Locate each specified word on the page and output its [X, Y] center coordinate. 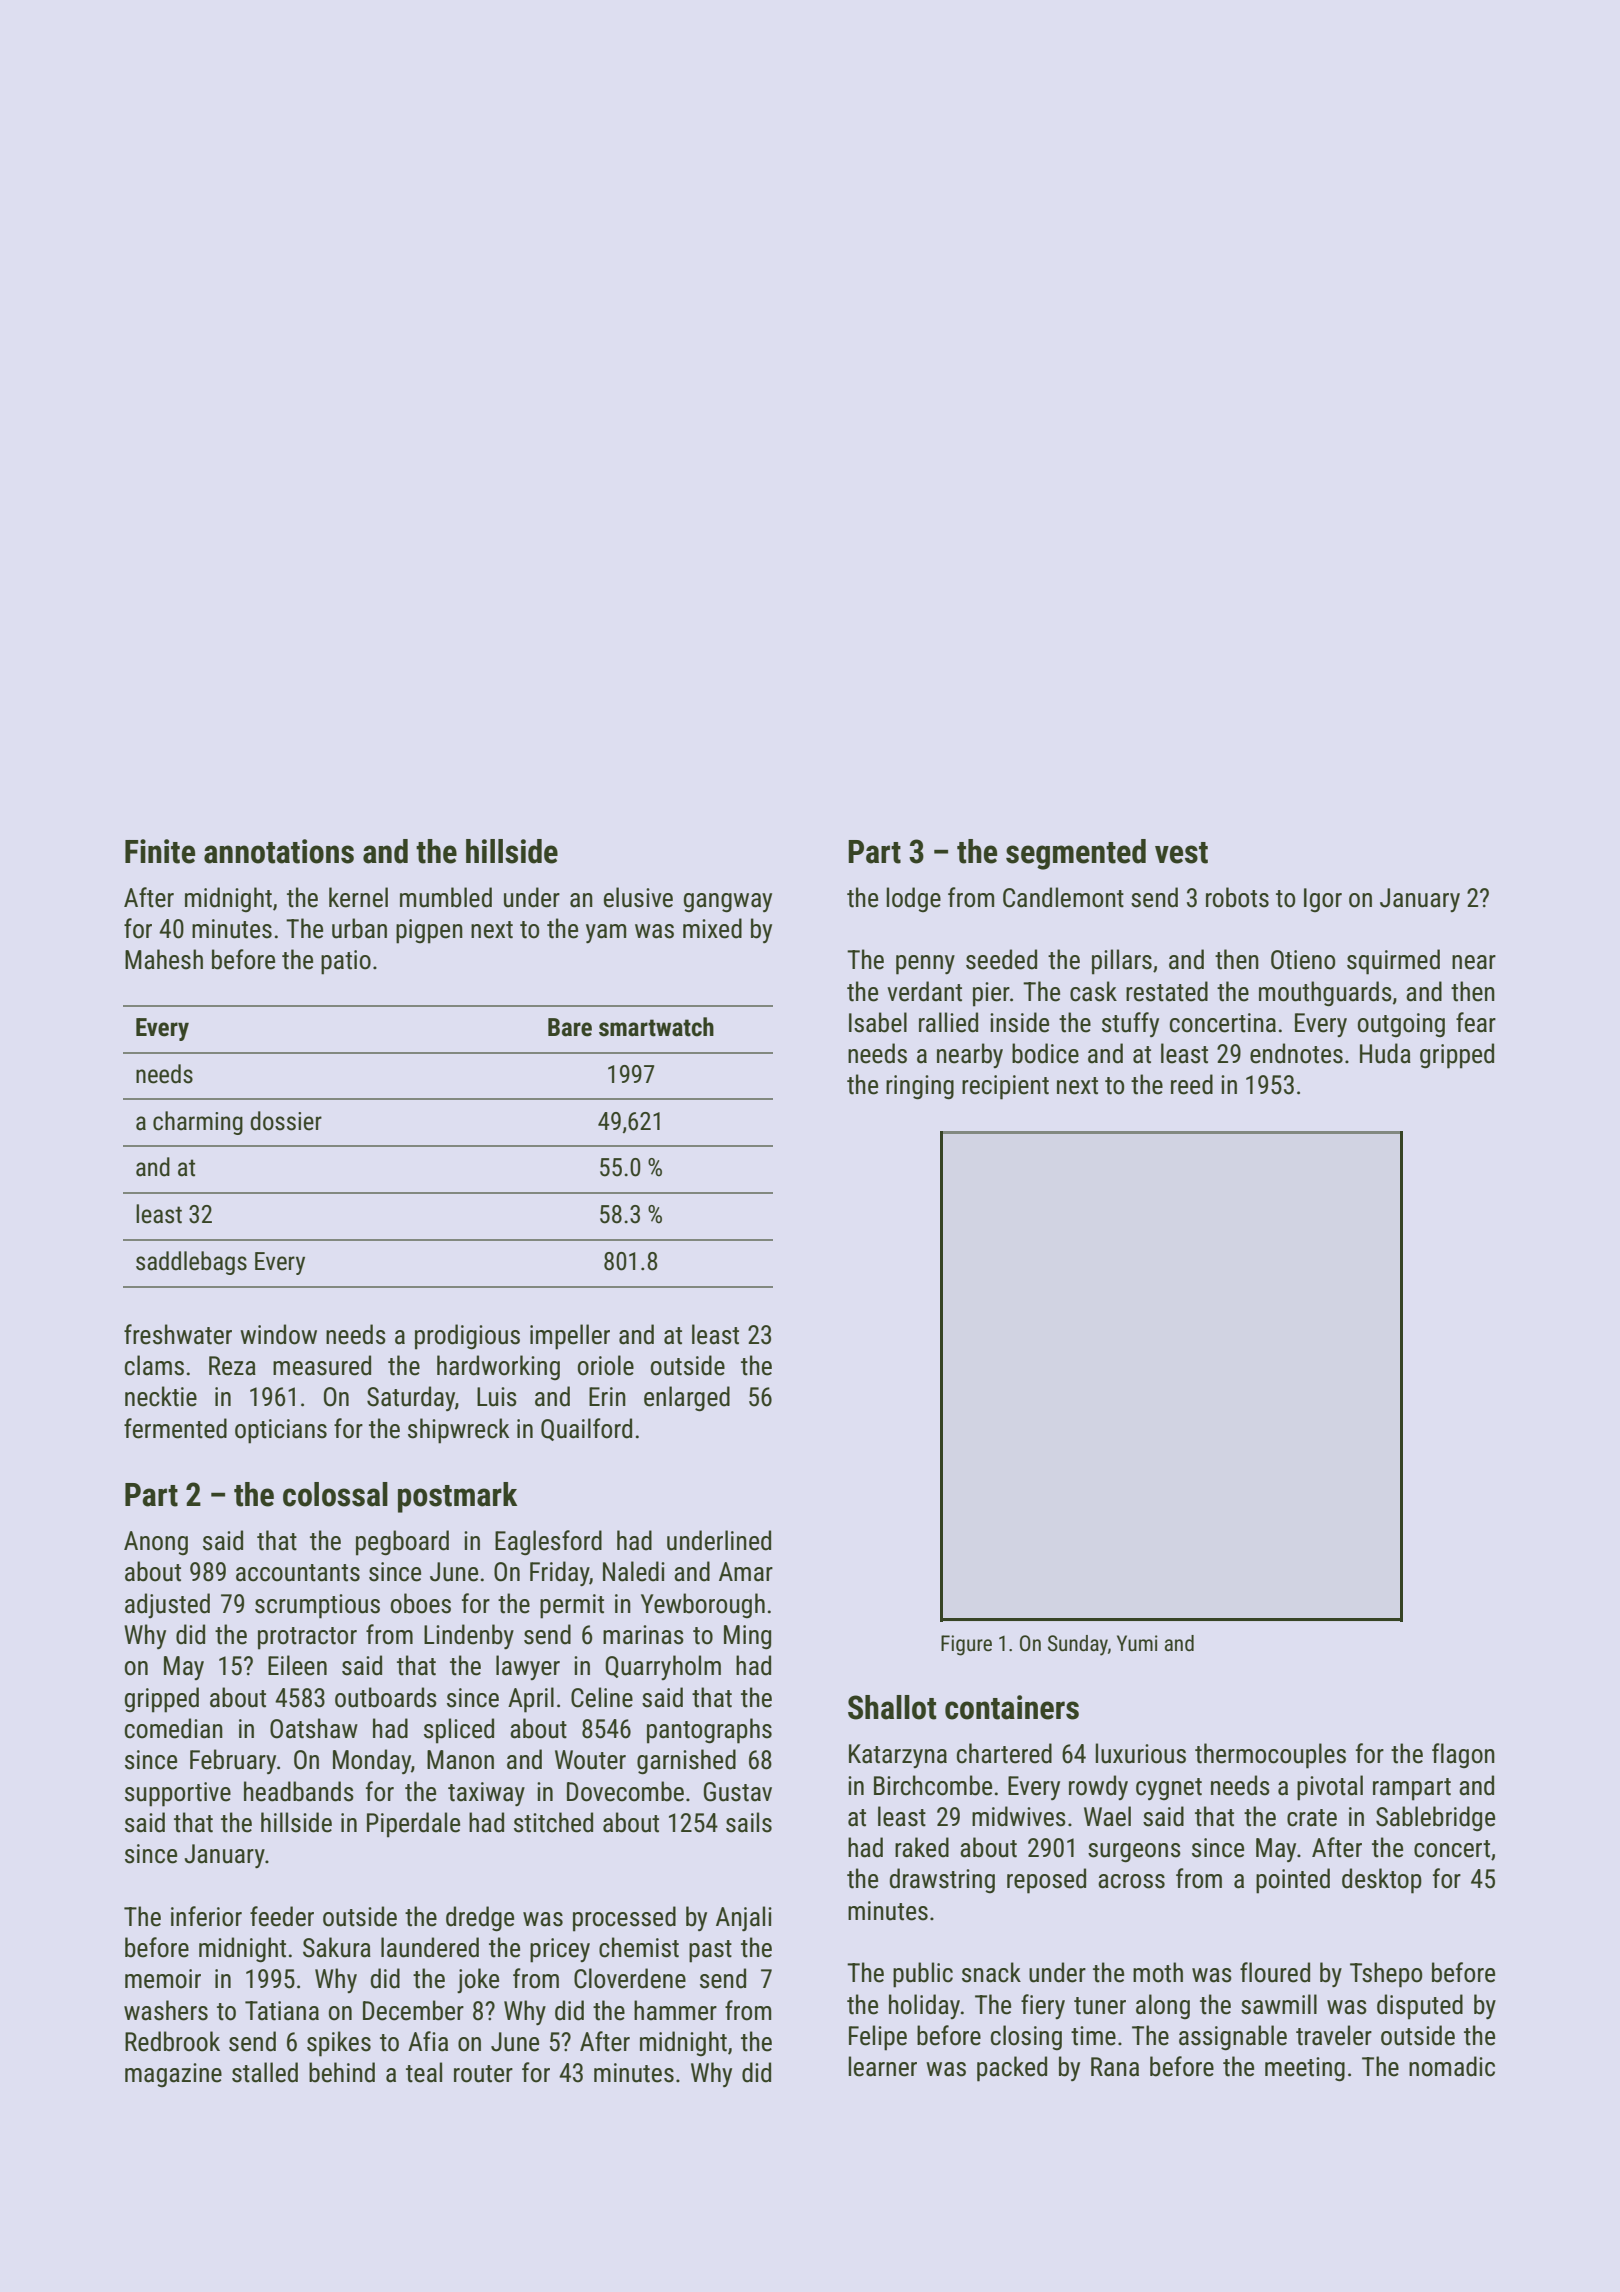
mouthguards [1325, 994]
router [483, 2074]
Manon [460, 1760]
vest [1181, 853]
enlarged [687, 1399]
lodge [914, 899]
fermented [175, 1428]
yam [606, 933]
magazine [173, 2075]
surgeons [1134, 1853]
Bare [570, 1027]
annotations [279, 851]
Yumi [1137, 1643]
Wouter [590, 1760]
